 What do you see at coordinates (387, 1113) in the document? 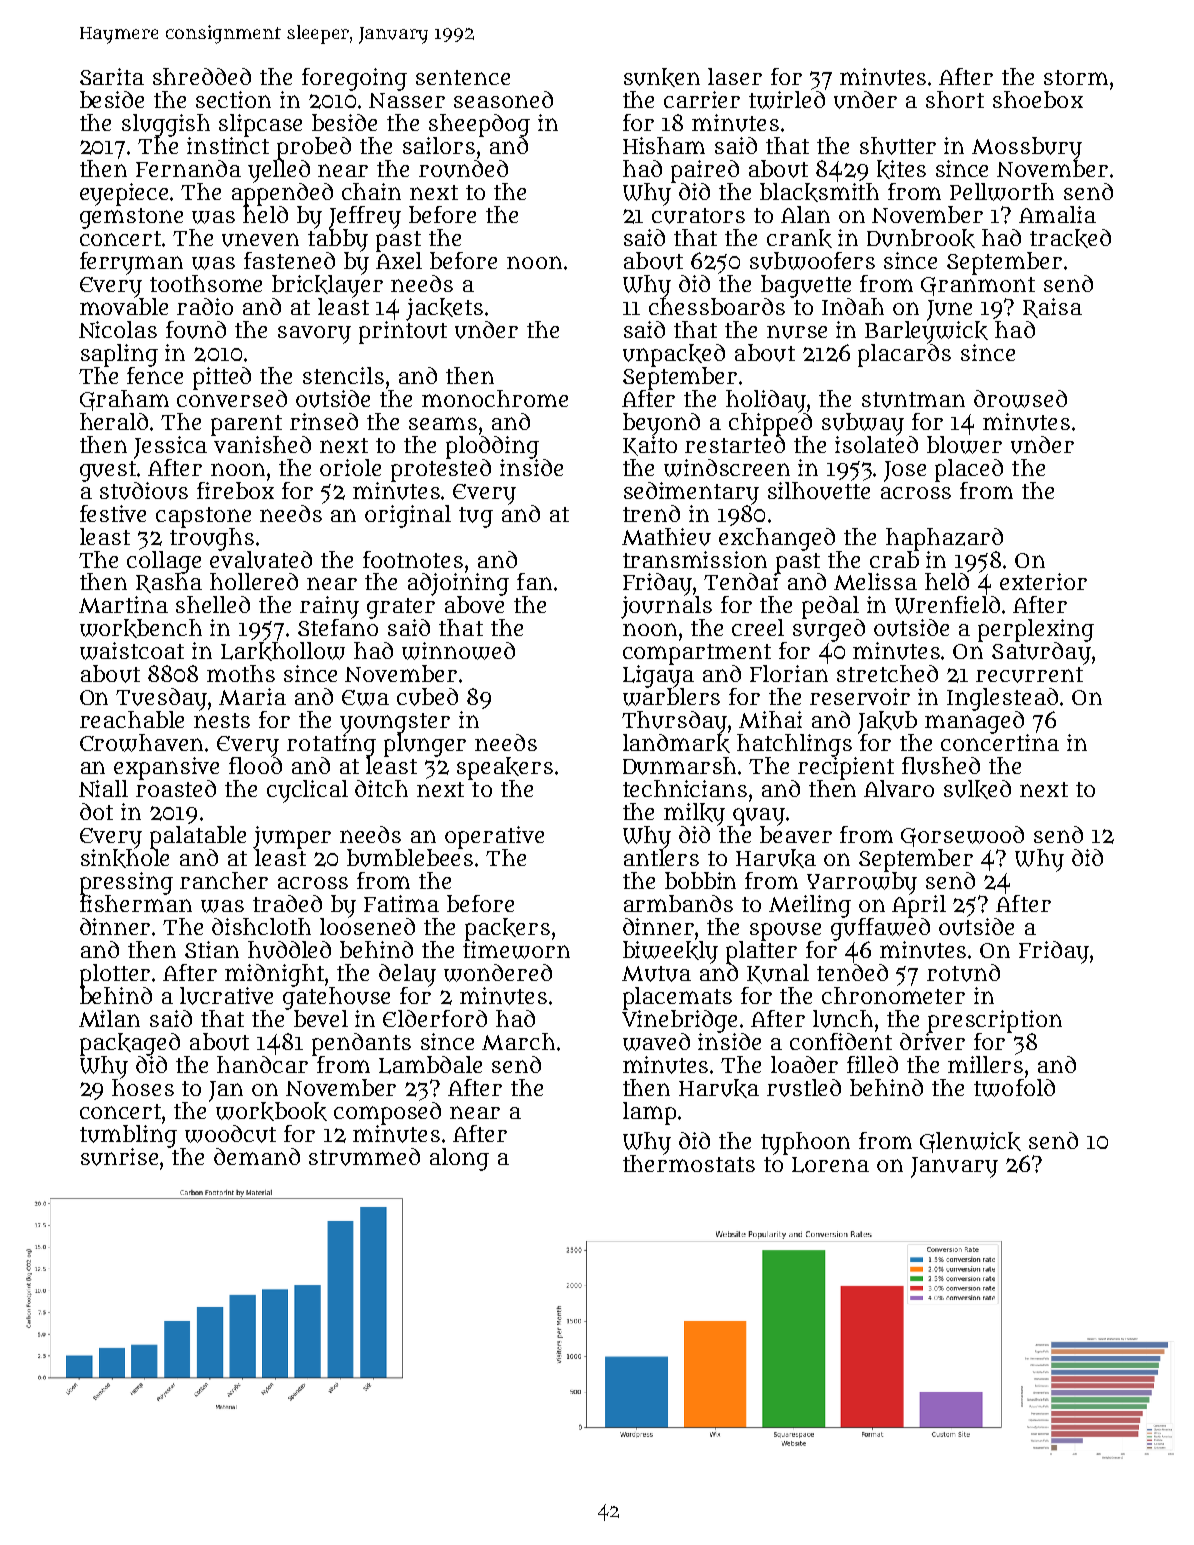
I see `composed` at bounding box center [387, 1113].
